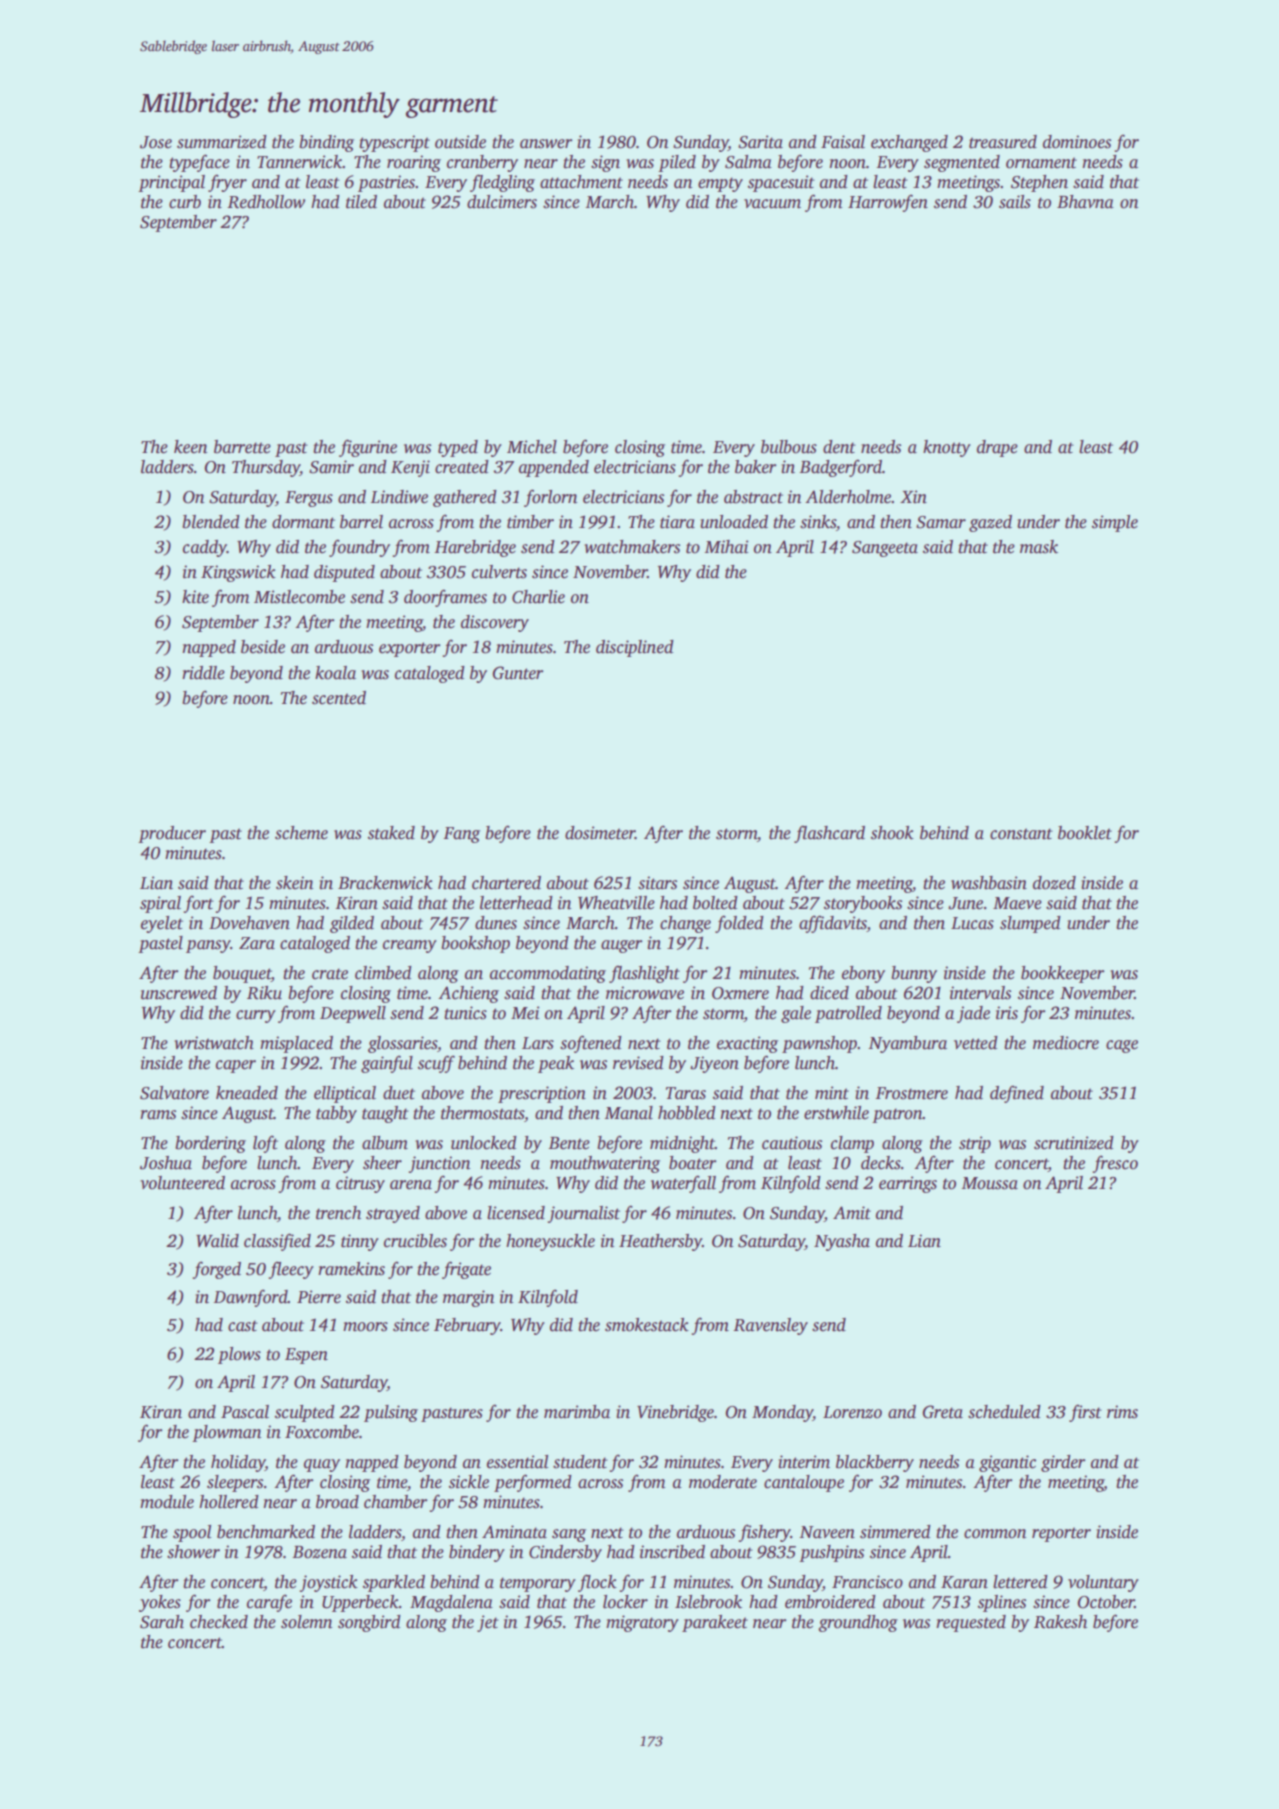 This page has height=1809, width=1279. What do you see at coordinates (789, 447) in the page?
I see `bulbous` at bounding box center [789, 447].
